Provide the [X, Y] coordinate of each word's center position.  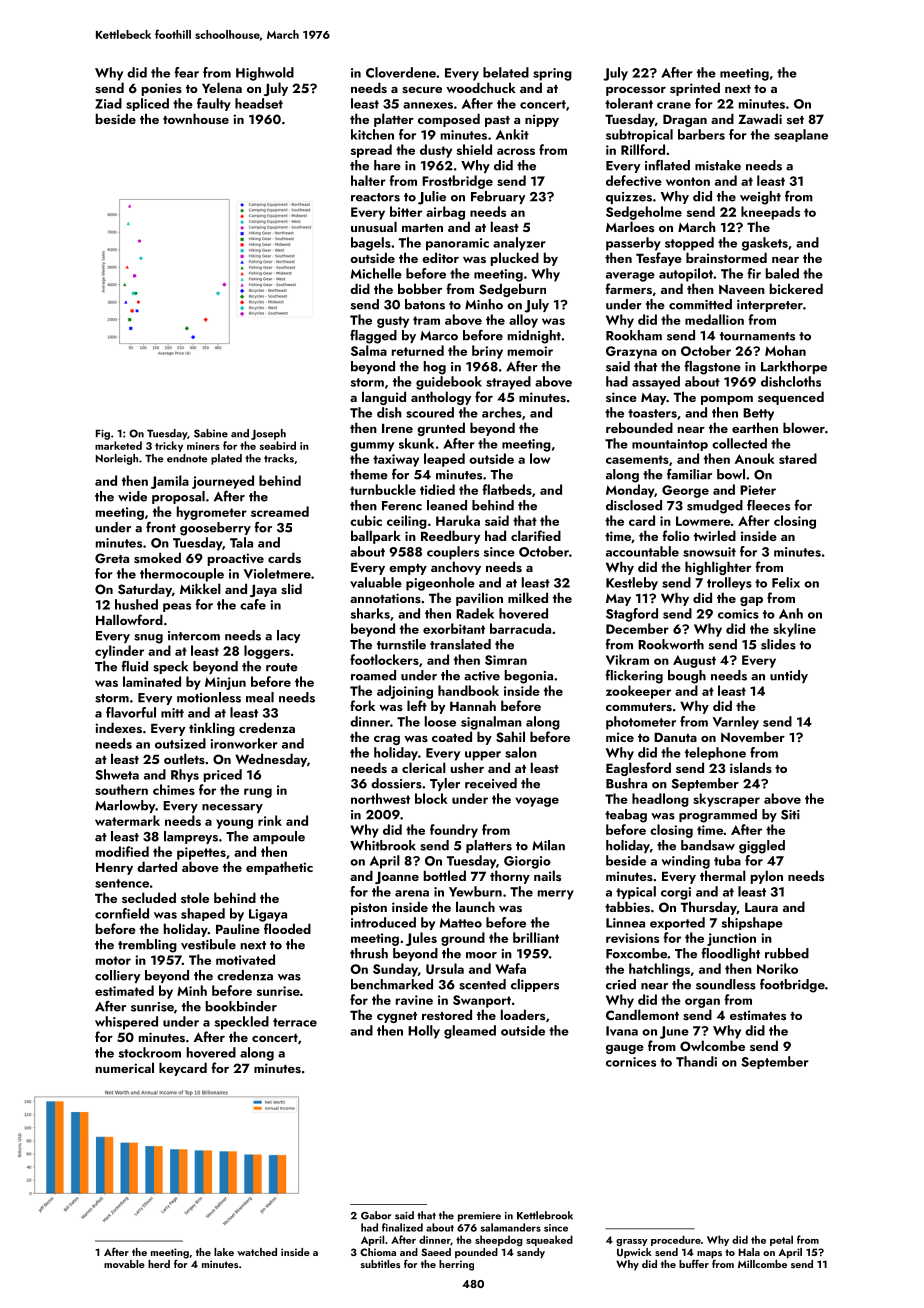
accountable [642, 551]
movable [124, 1264]
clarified [536, 535]
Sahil [510, 737]
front [161, 527]
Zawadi [760, 118]
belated [506, 72]
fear [186, 72]
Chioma [378, 1252]
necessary [232, 808]
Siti [790, 815]
